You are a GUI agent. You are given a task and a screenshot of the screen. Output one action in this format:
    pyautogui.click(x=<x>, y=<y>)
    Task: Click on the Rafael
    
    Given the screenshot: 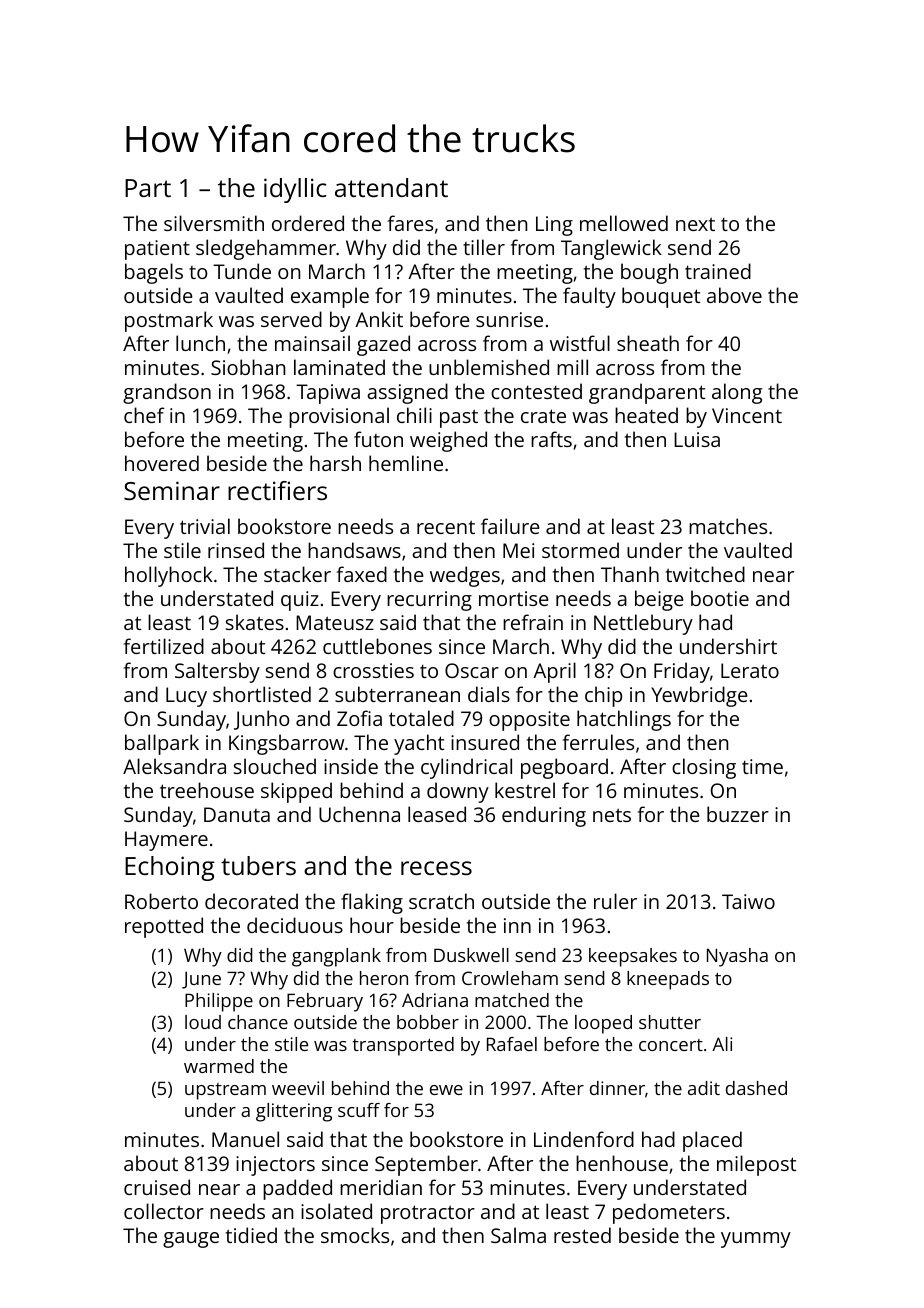 What is the action you would take?
    pyautogui.click(x=512, y=1044)
